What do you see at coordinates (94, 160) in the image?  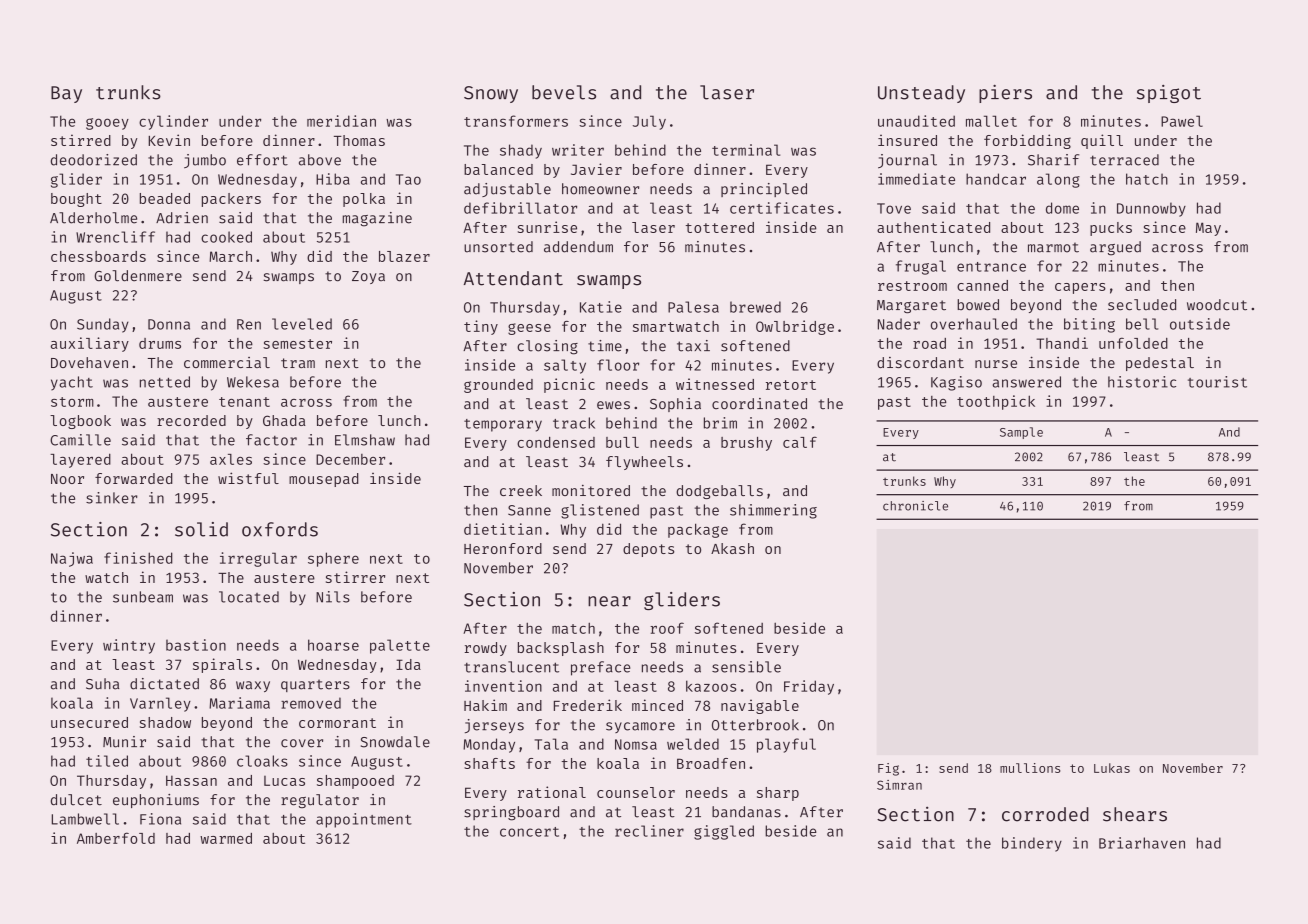 I see `deodorized` at bounding box center [94, 160].
